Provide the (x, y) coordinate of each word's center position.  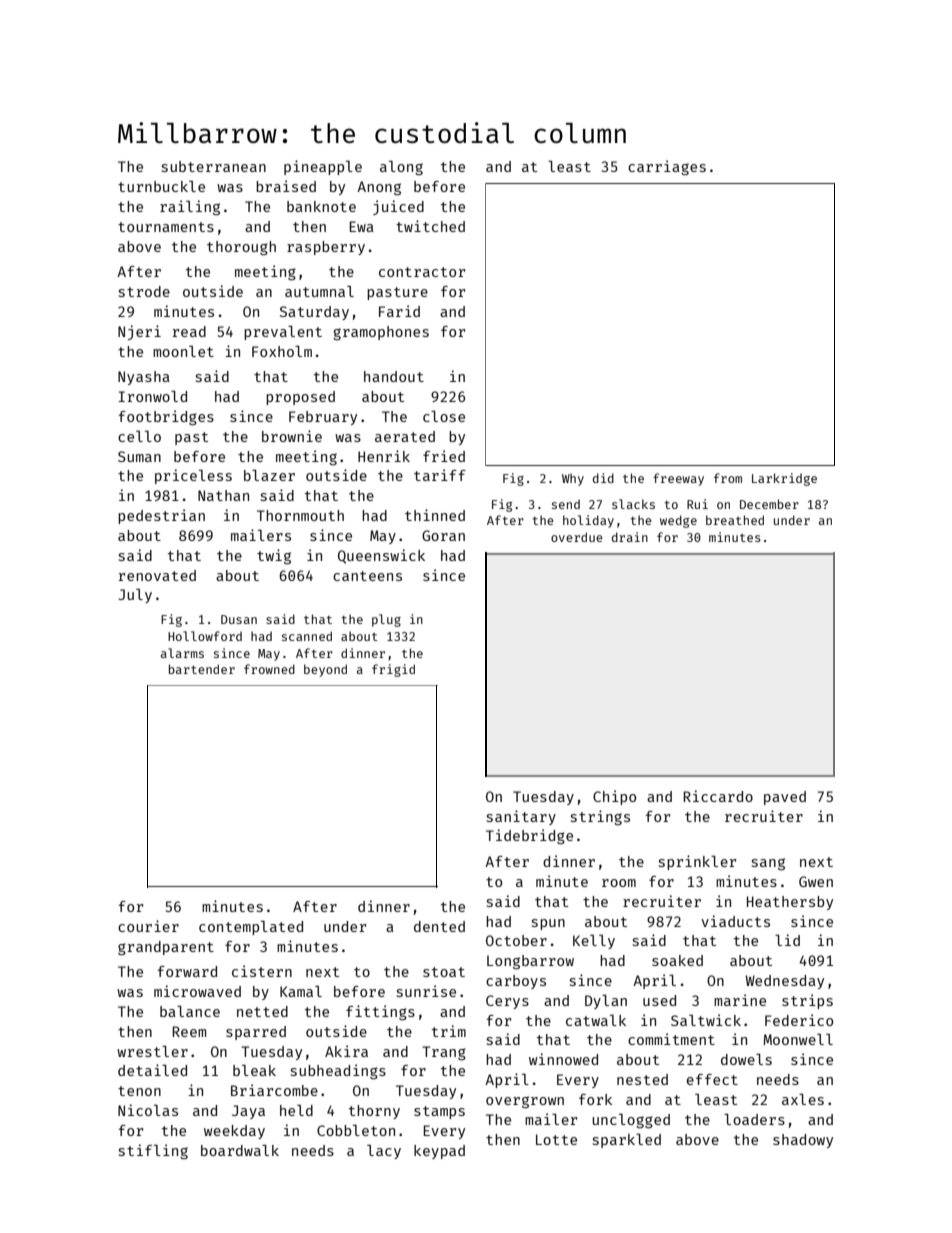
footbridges (166, 417)
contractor (422, 272)
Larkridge (784, 479)
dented (439, 926)
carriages (667, 167)
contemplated (251, 928)
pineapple (323, 167)
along (401, 168)
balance (190, 1011)
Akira (346, 1051)
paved (785, 798)
